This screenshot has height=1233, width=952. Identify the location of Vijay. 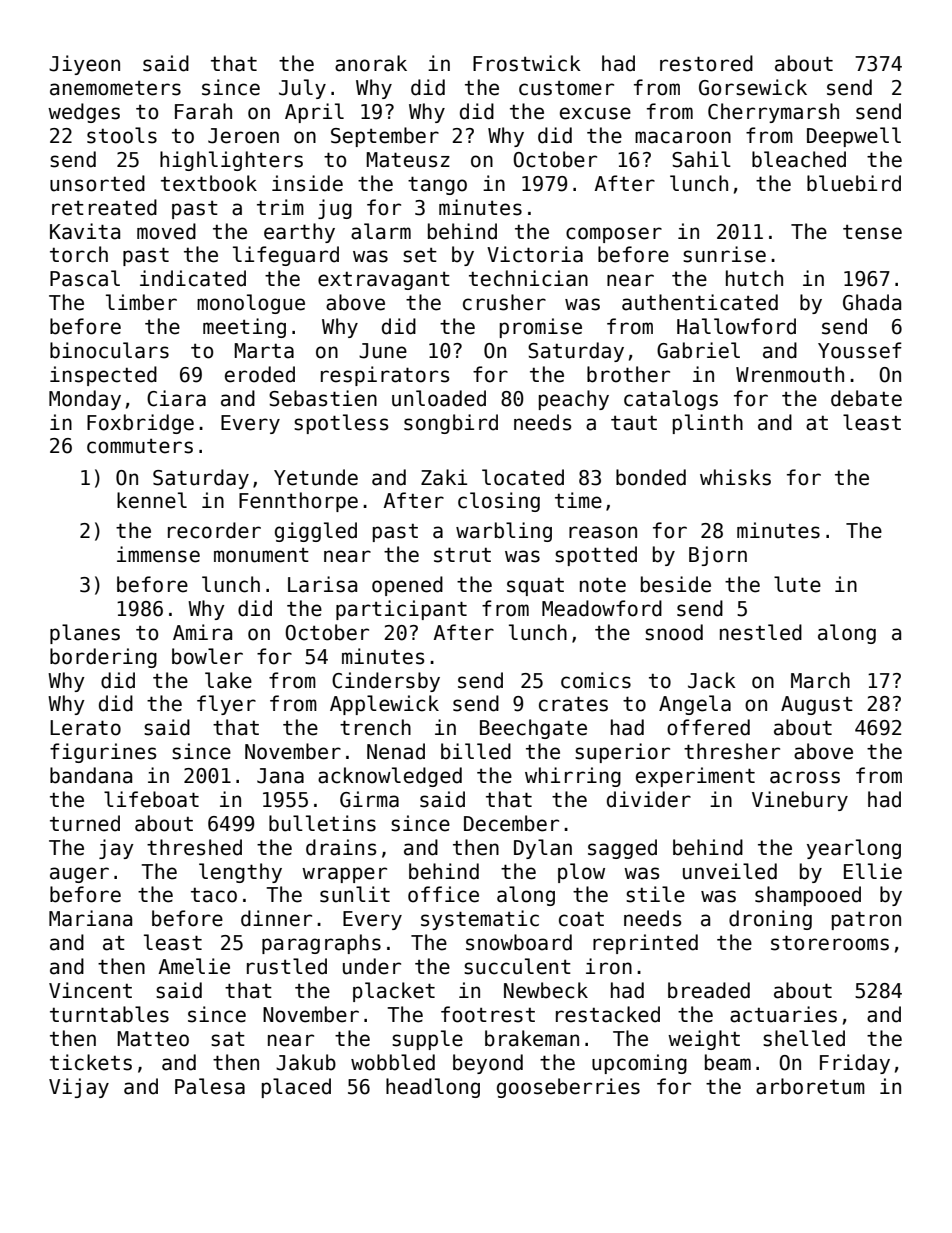
(79, 1088).
